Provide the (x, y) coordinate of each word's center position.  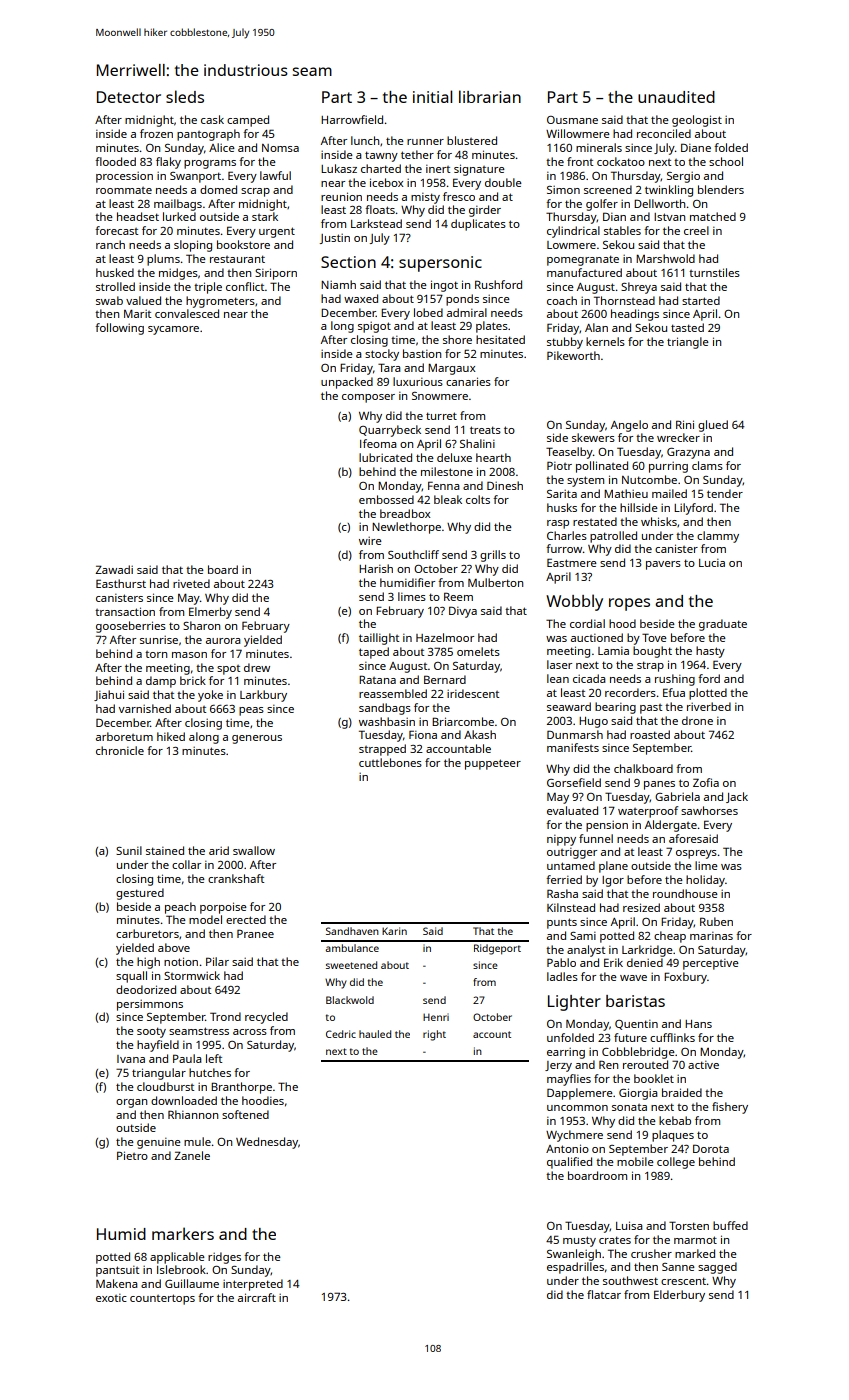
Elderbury (679, 1296)
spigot (374, 327)
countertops (162, 1299)
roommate (124, 190)
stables (622, 230)
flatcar (604, 1294)
